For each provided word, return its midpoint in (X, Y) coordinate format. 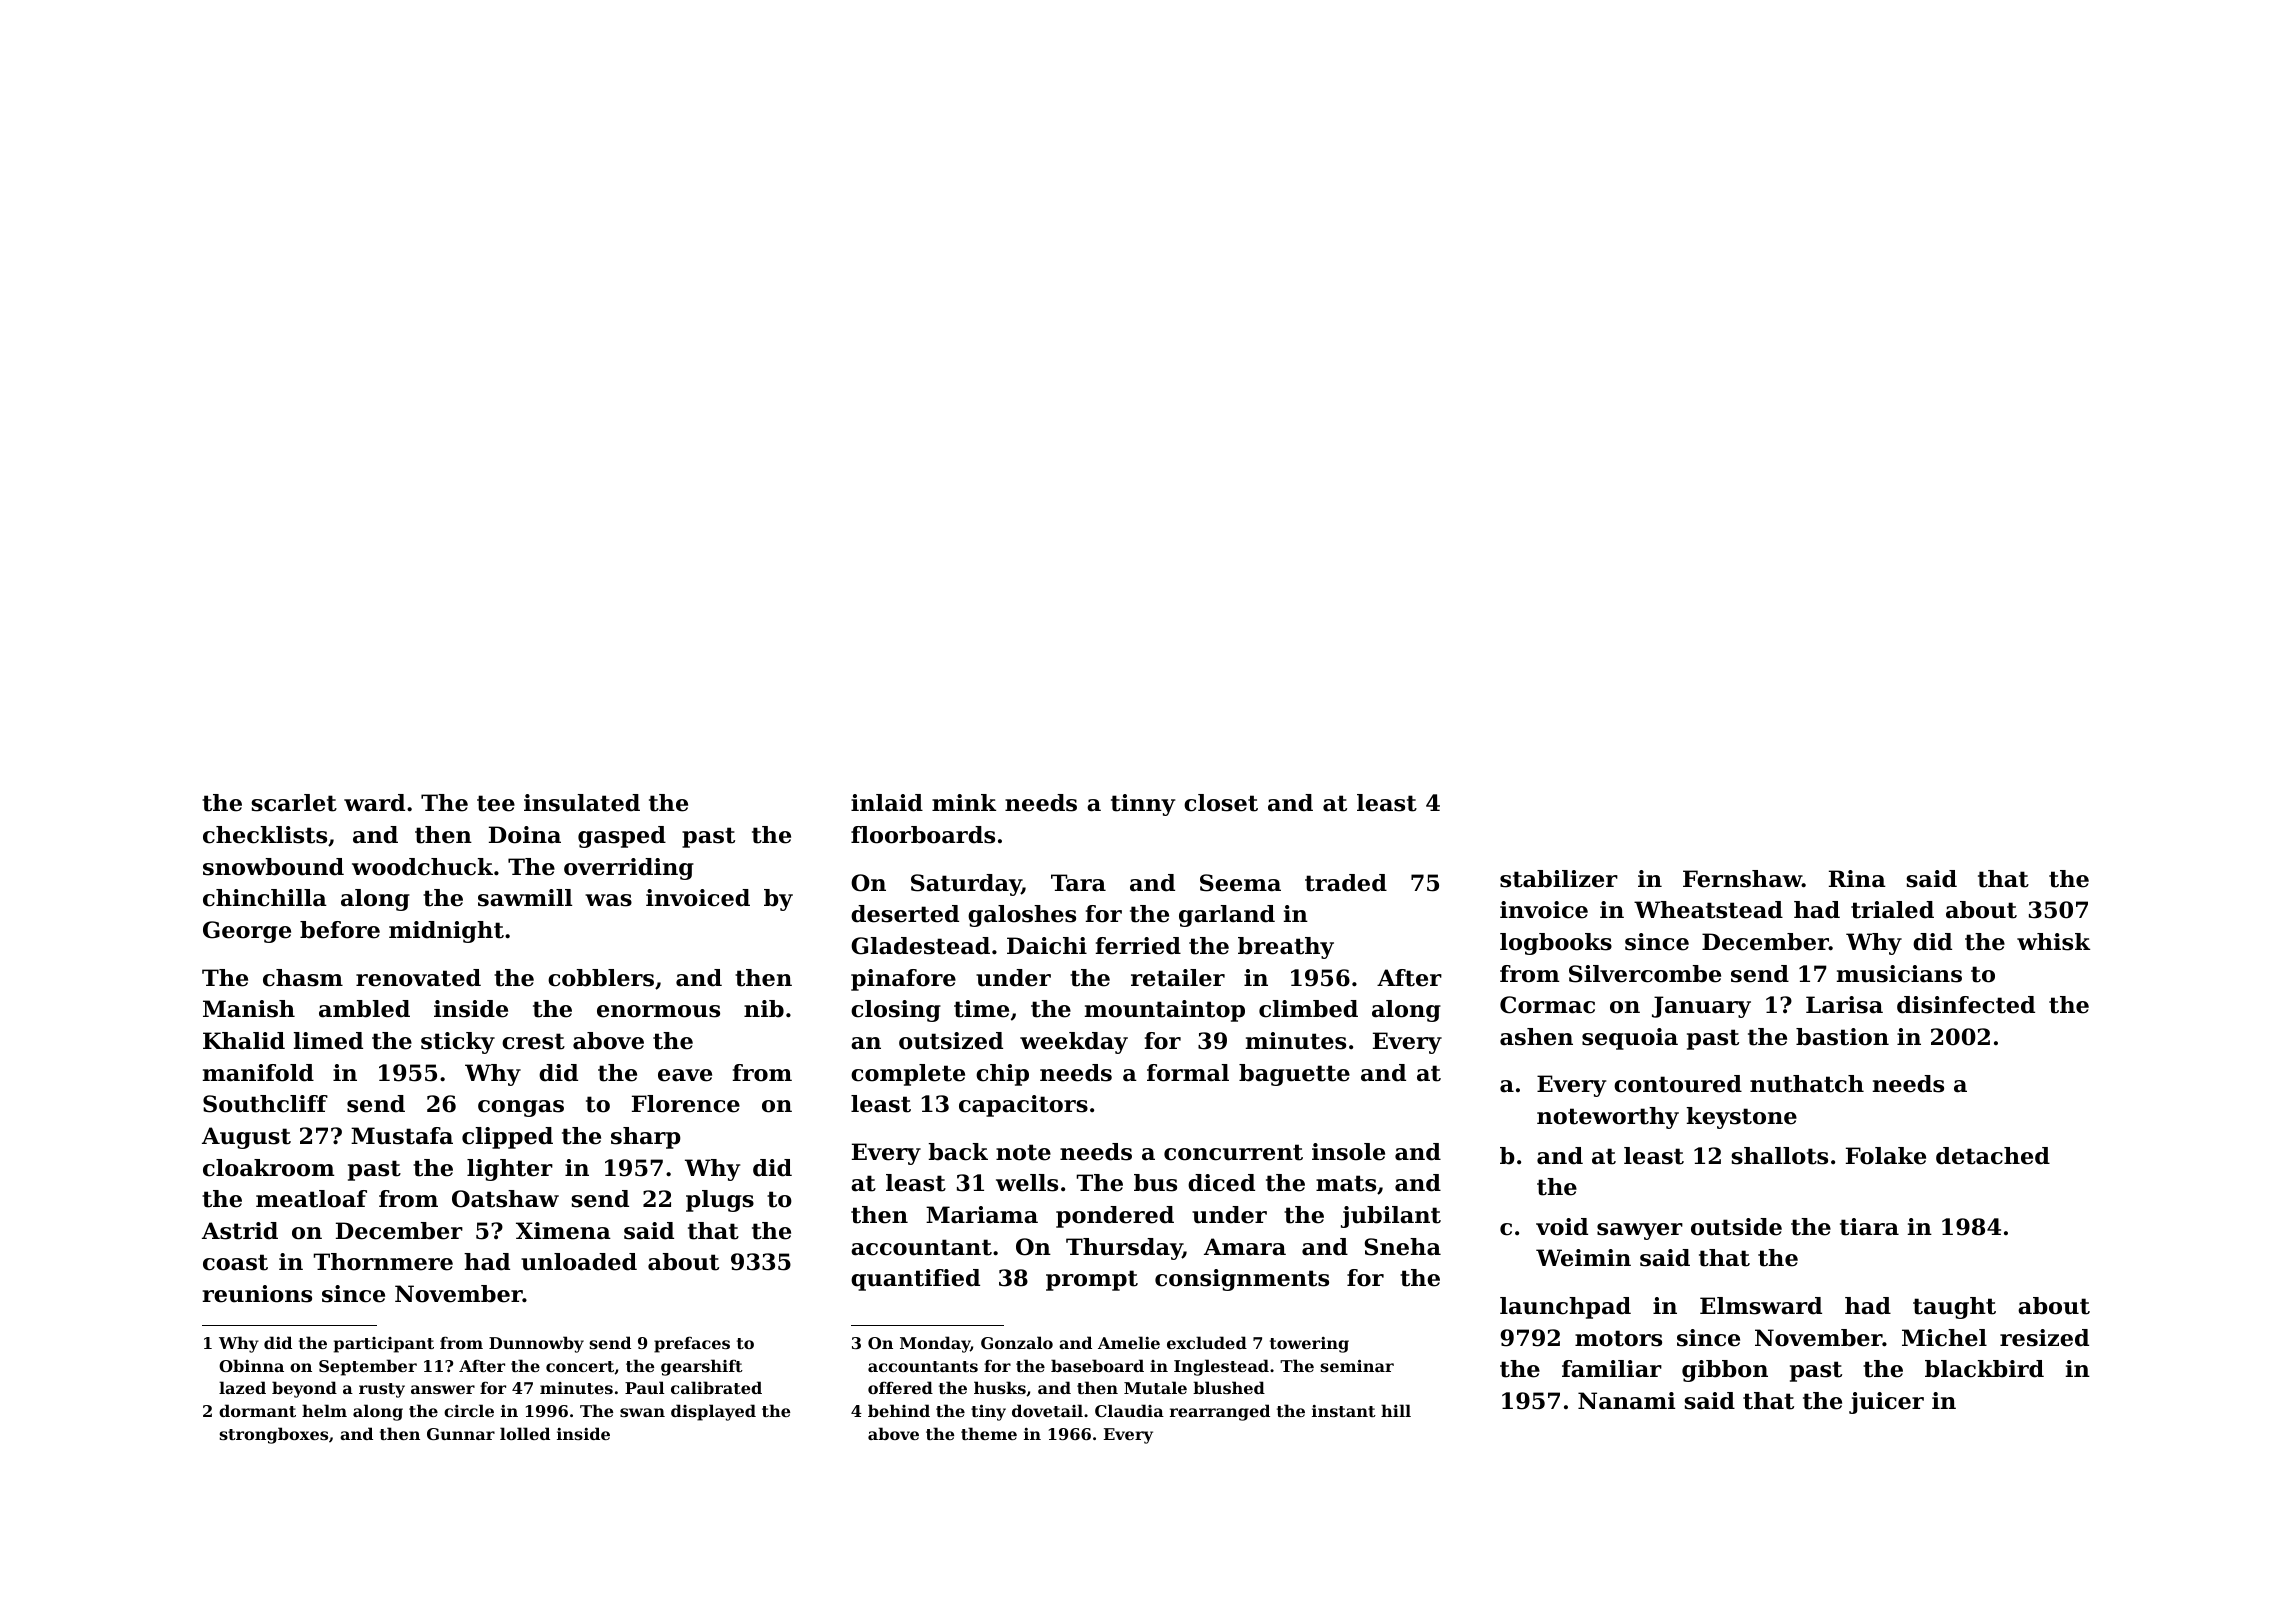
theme (989, 1433)
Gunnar (461, 1434)
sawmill (525, 898)
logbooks (1556, 944)
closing (896, 1011)
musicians (1899, 974)
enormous (658, 1011)
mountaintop (1165, 1011)
